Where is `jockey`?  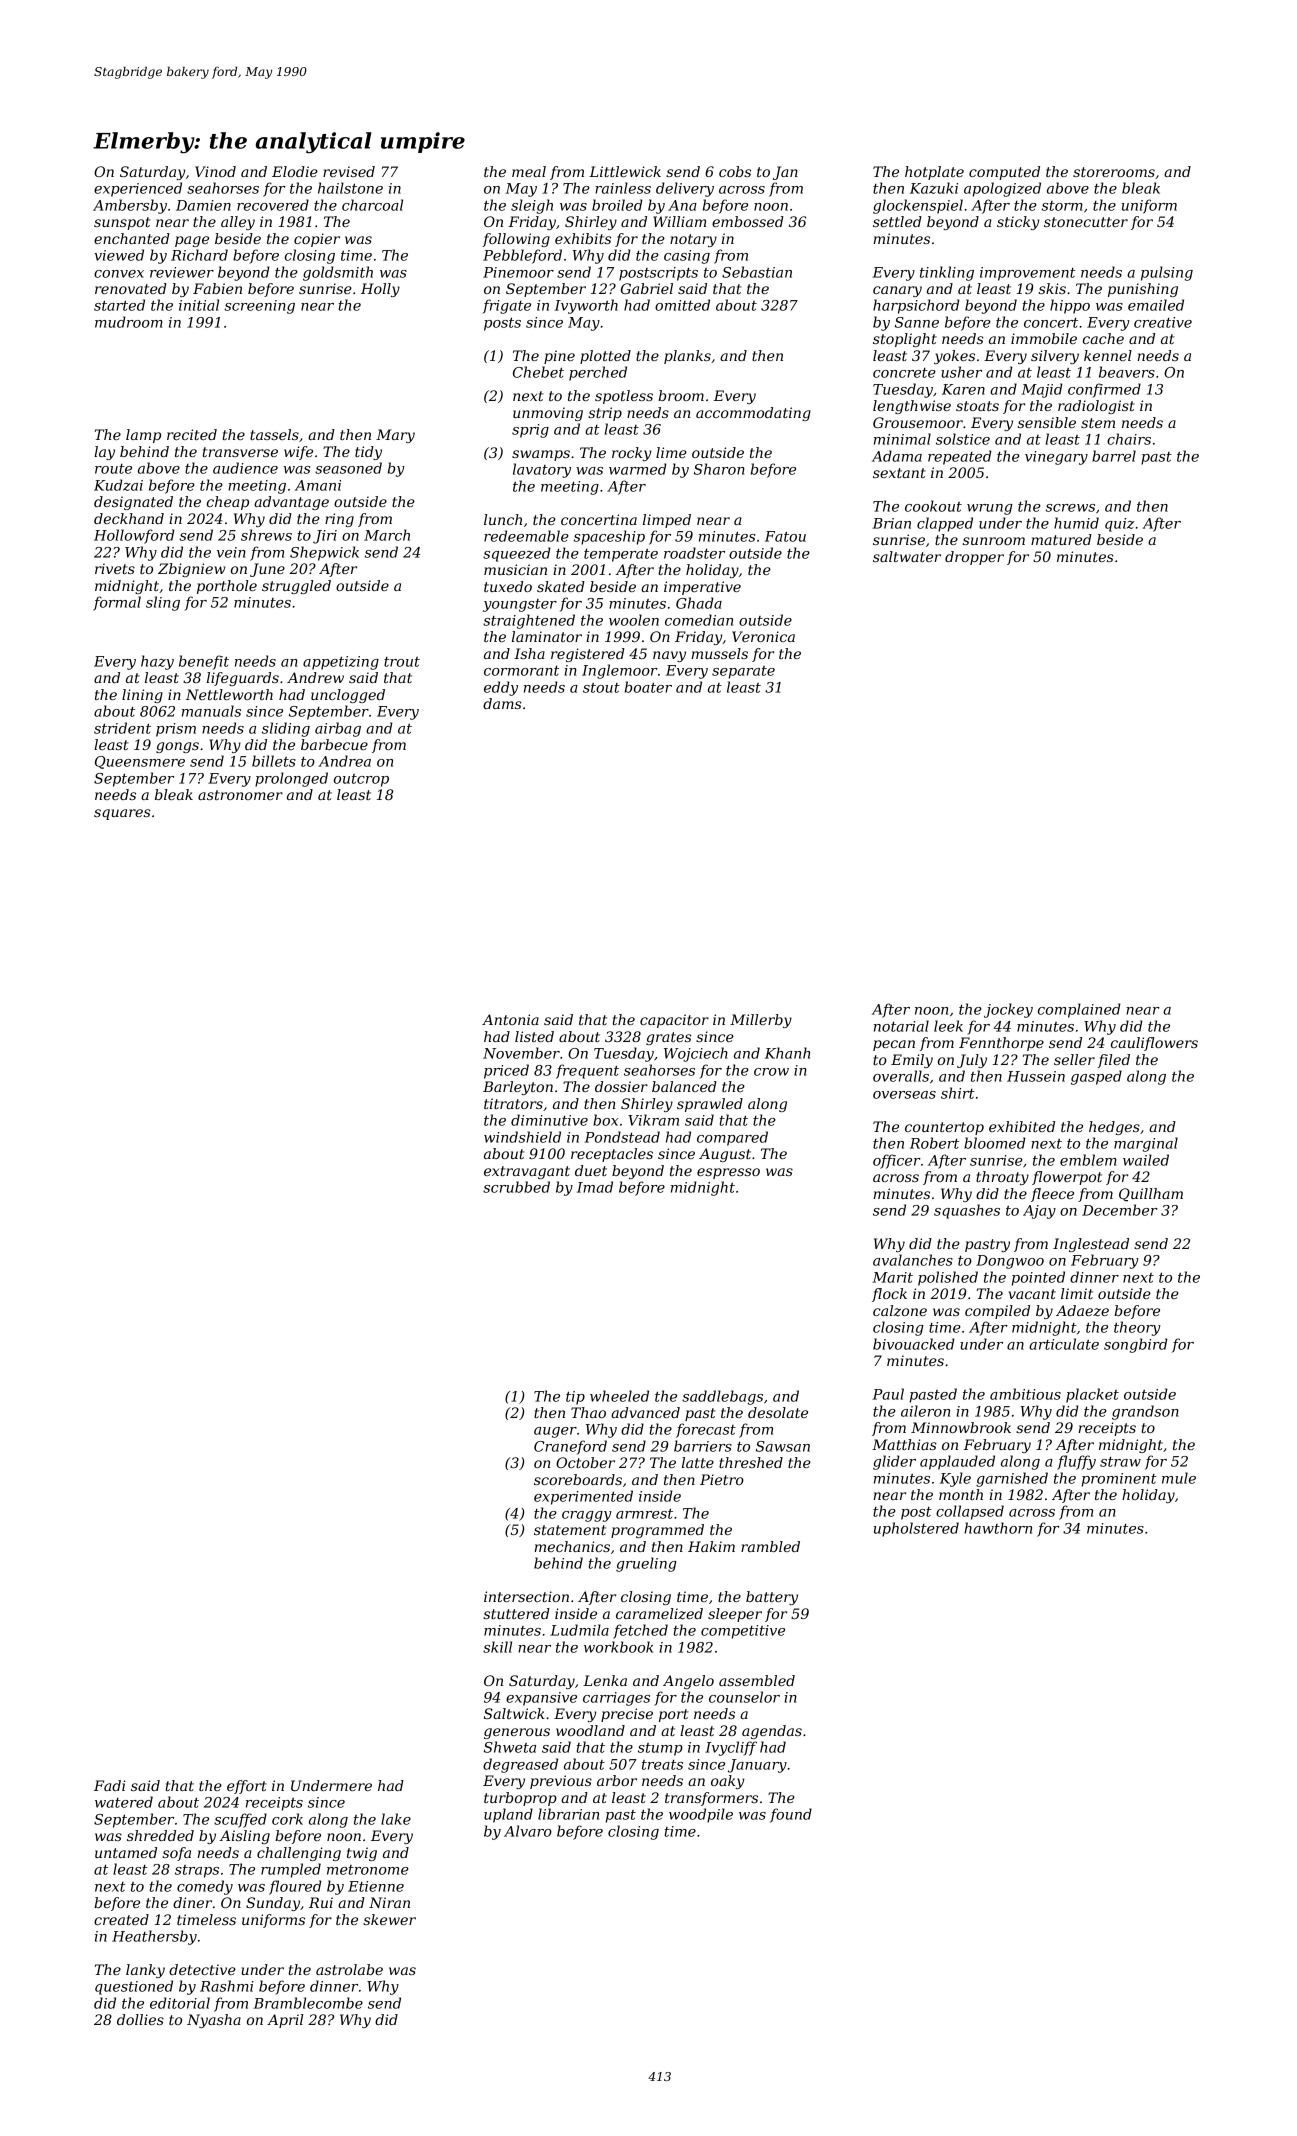
jockey is located at coordinates (1008, 1010).
